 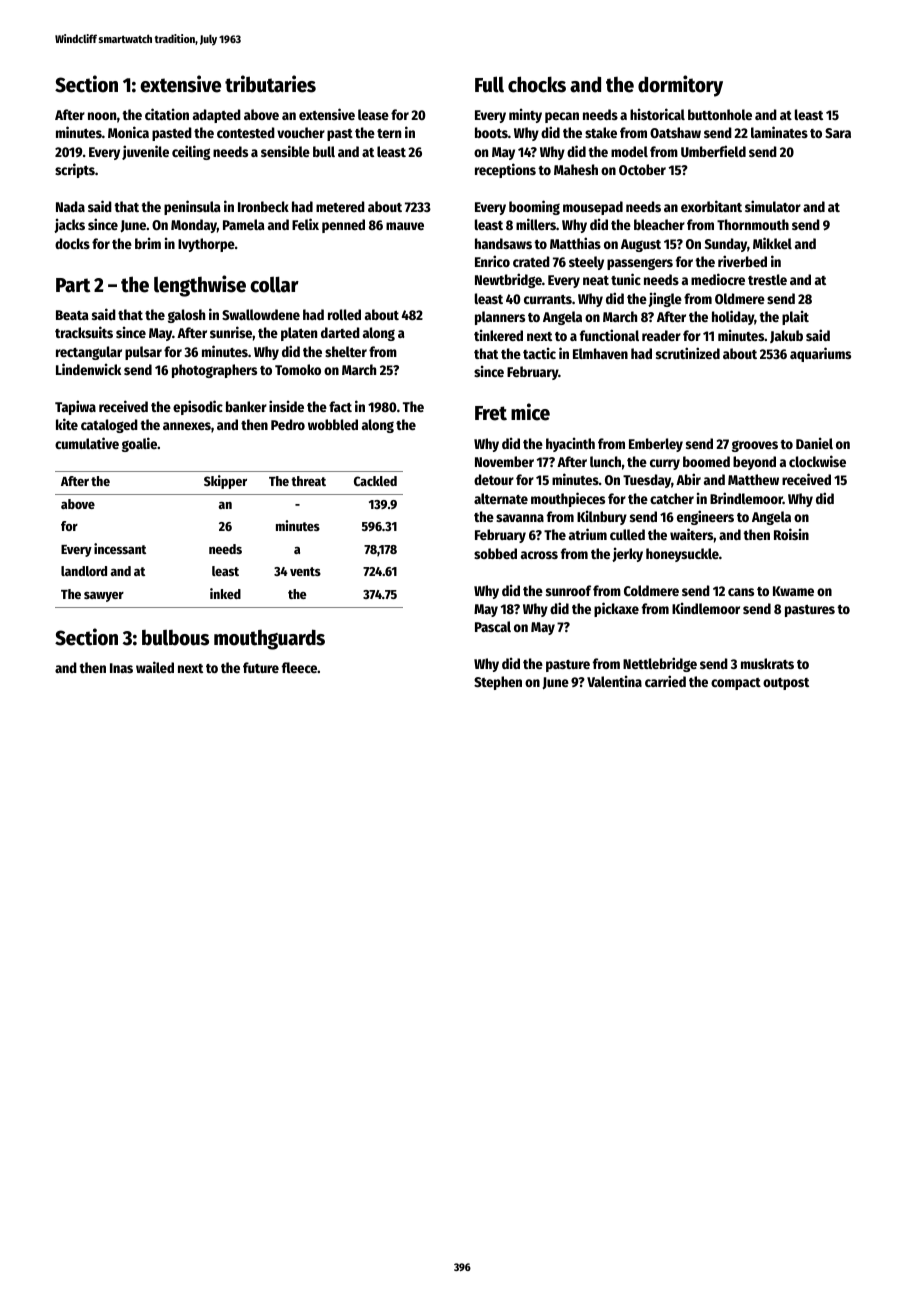 What do you see at coordinates (198, 407) in the screenshot?
I see `episodic` at bounding box center [198, 407].
